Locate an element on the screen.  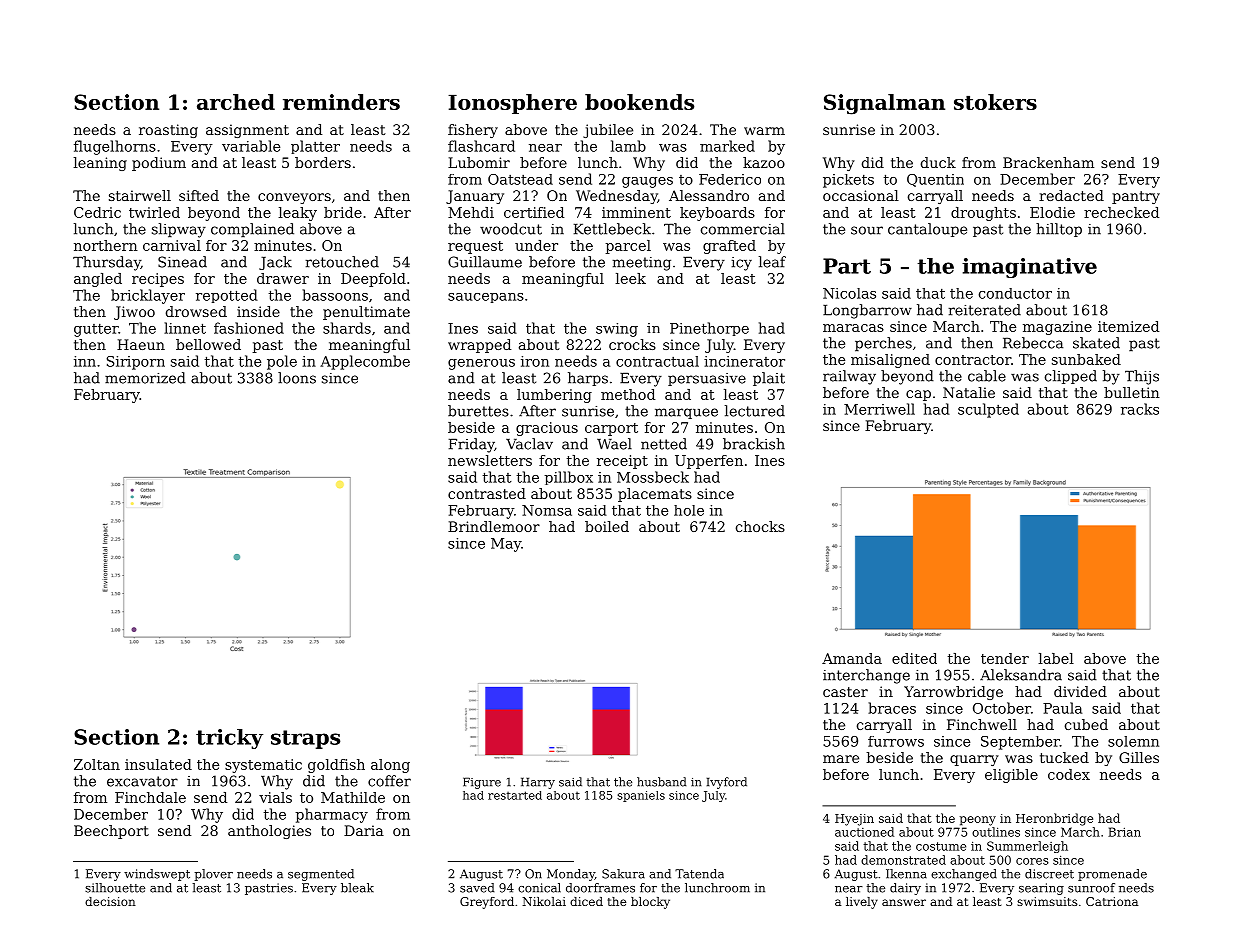
Brindlemoor is located at coordinates (494, 526).
